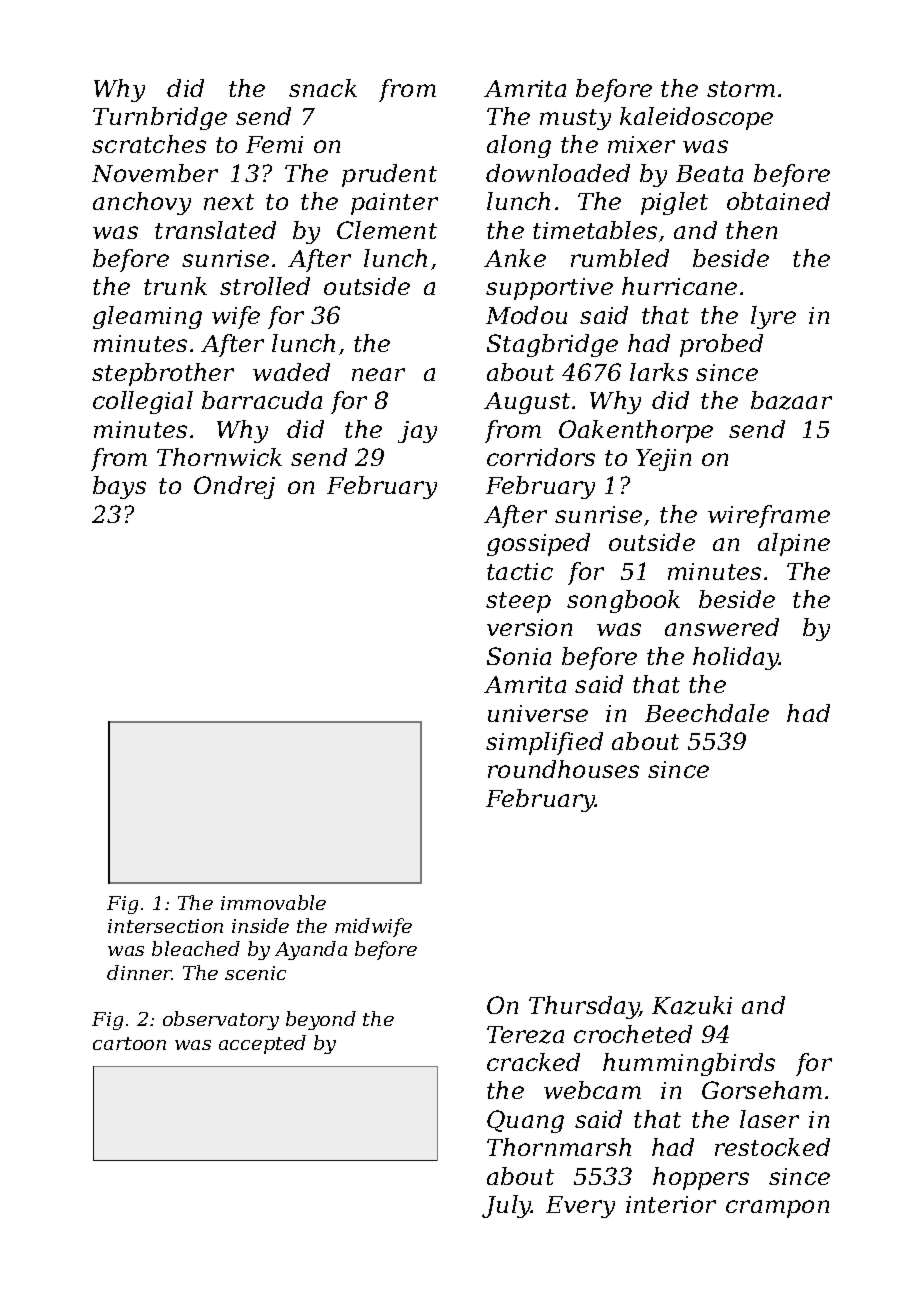  Describe the element at coordinates (575, 119) in the screenshot. I see `musty` at that location.
